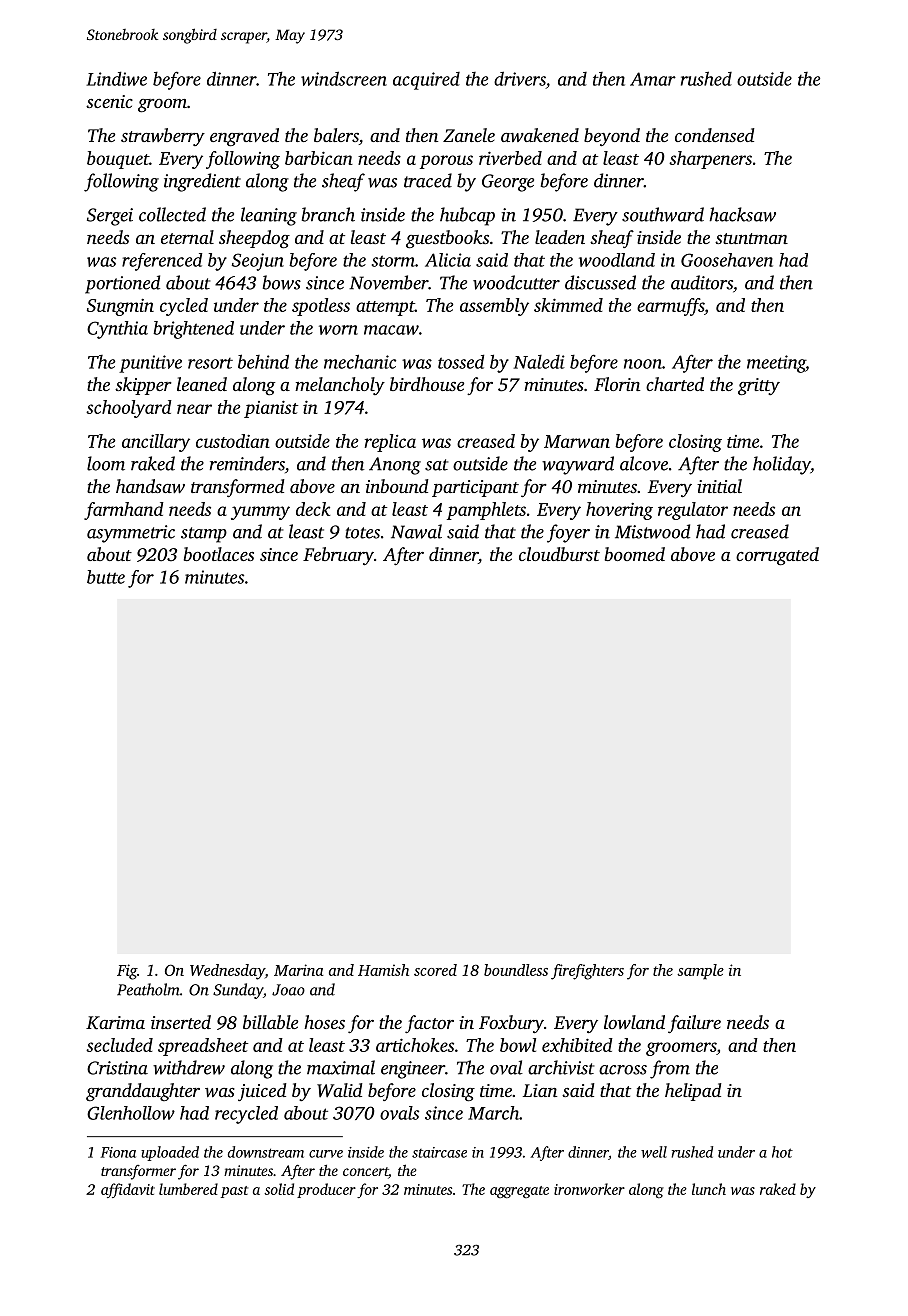  Describe the element at coordinates (446, 162) in the page. I see `porous` at that location.
